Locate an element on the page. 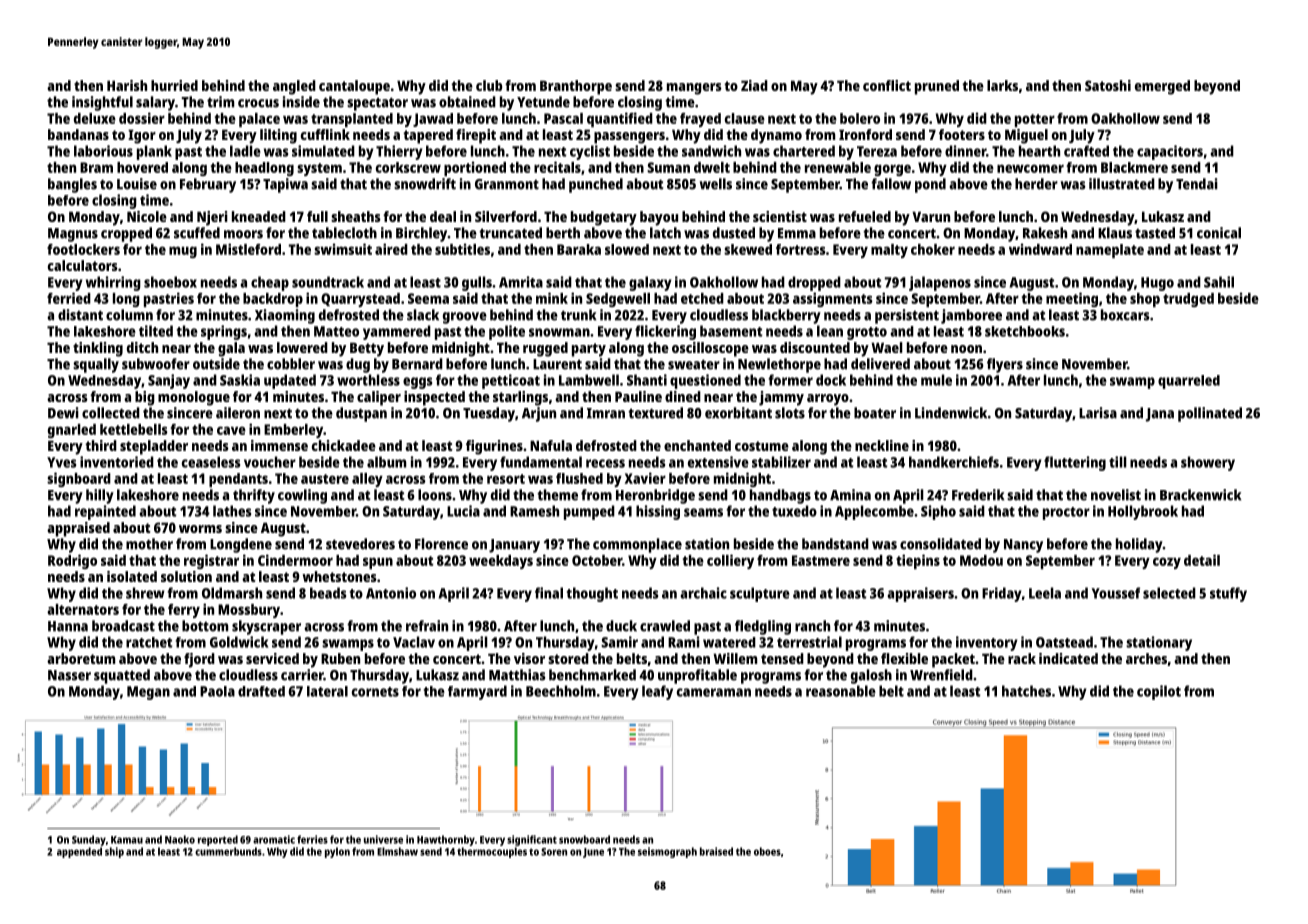 Image resolution: width=1308 pixels, height=924 pixels. exorbitant is located at coordinates (738, 413).
